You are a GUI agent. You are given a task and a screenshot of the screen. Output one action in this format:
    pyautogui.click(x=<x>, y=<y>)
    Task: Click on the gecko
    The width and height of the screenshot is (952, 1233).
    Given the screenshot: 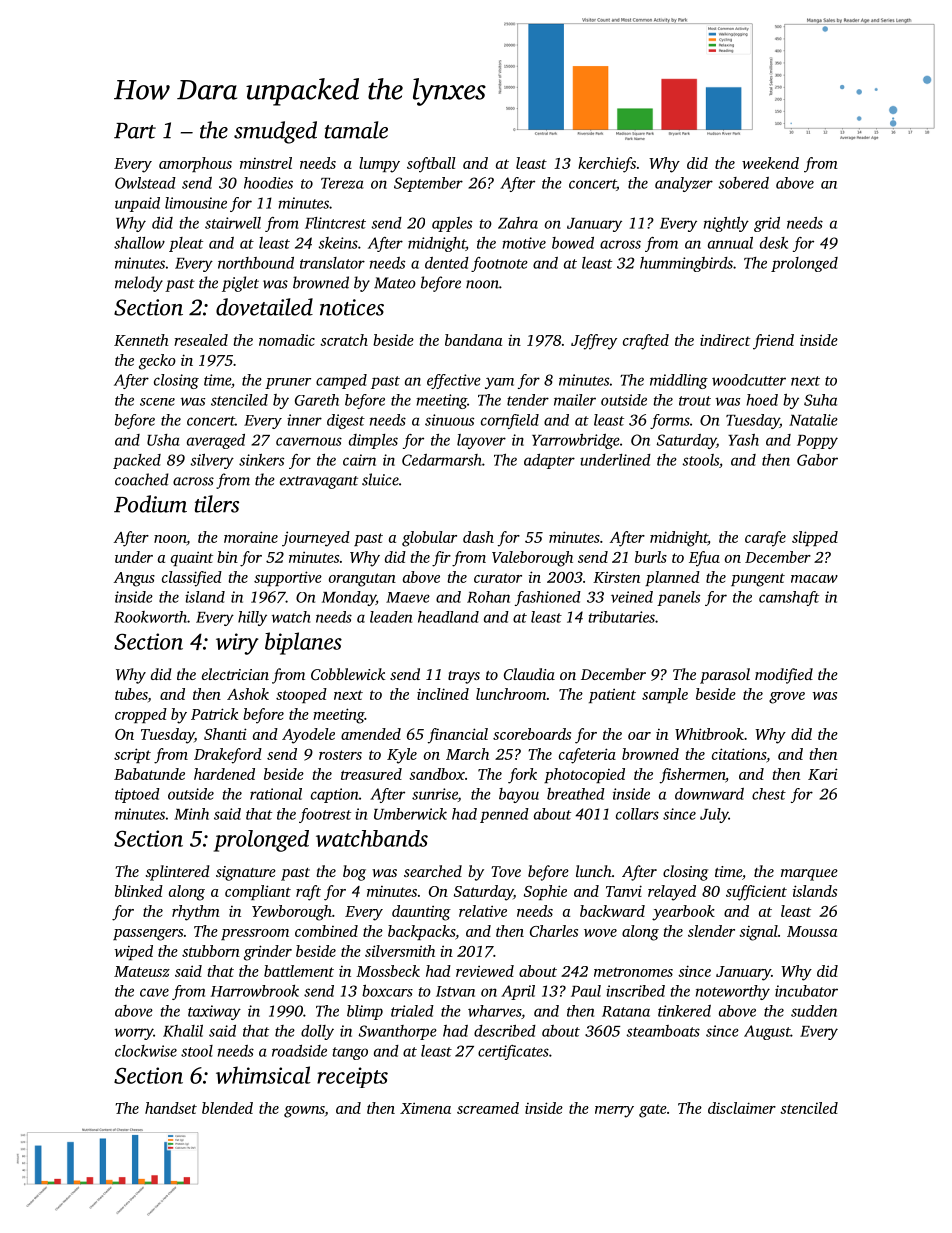 What is the action you would take?
    pyautogui.click(x=157, y=362)
